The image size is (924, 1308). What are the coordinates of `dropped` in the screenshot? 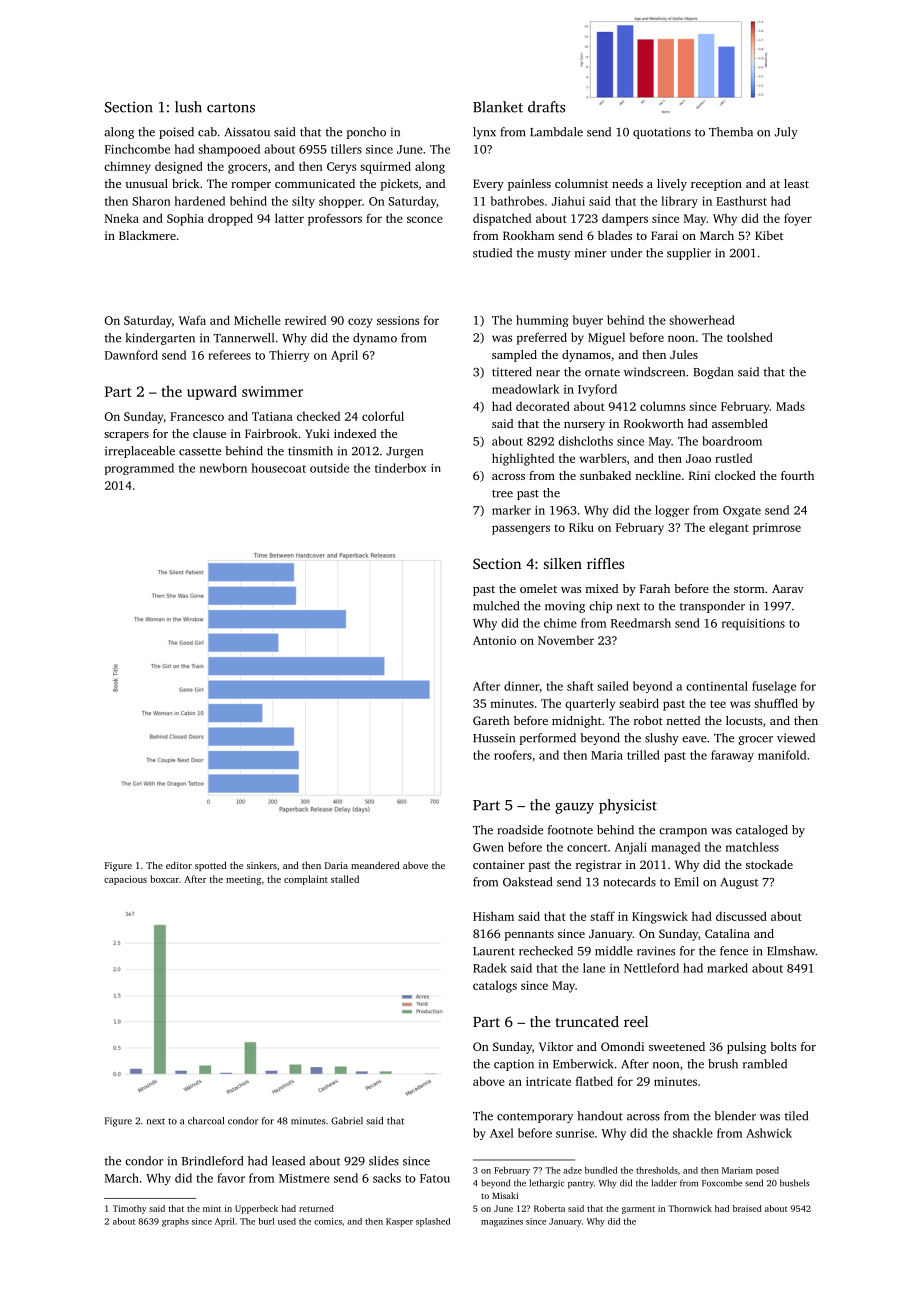 It's located at (230, 219).
